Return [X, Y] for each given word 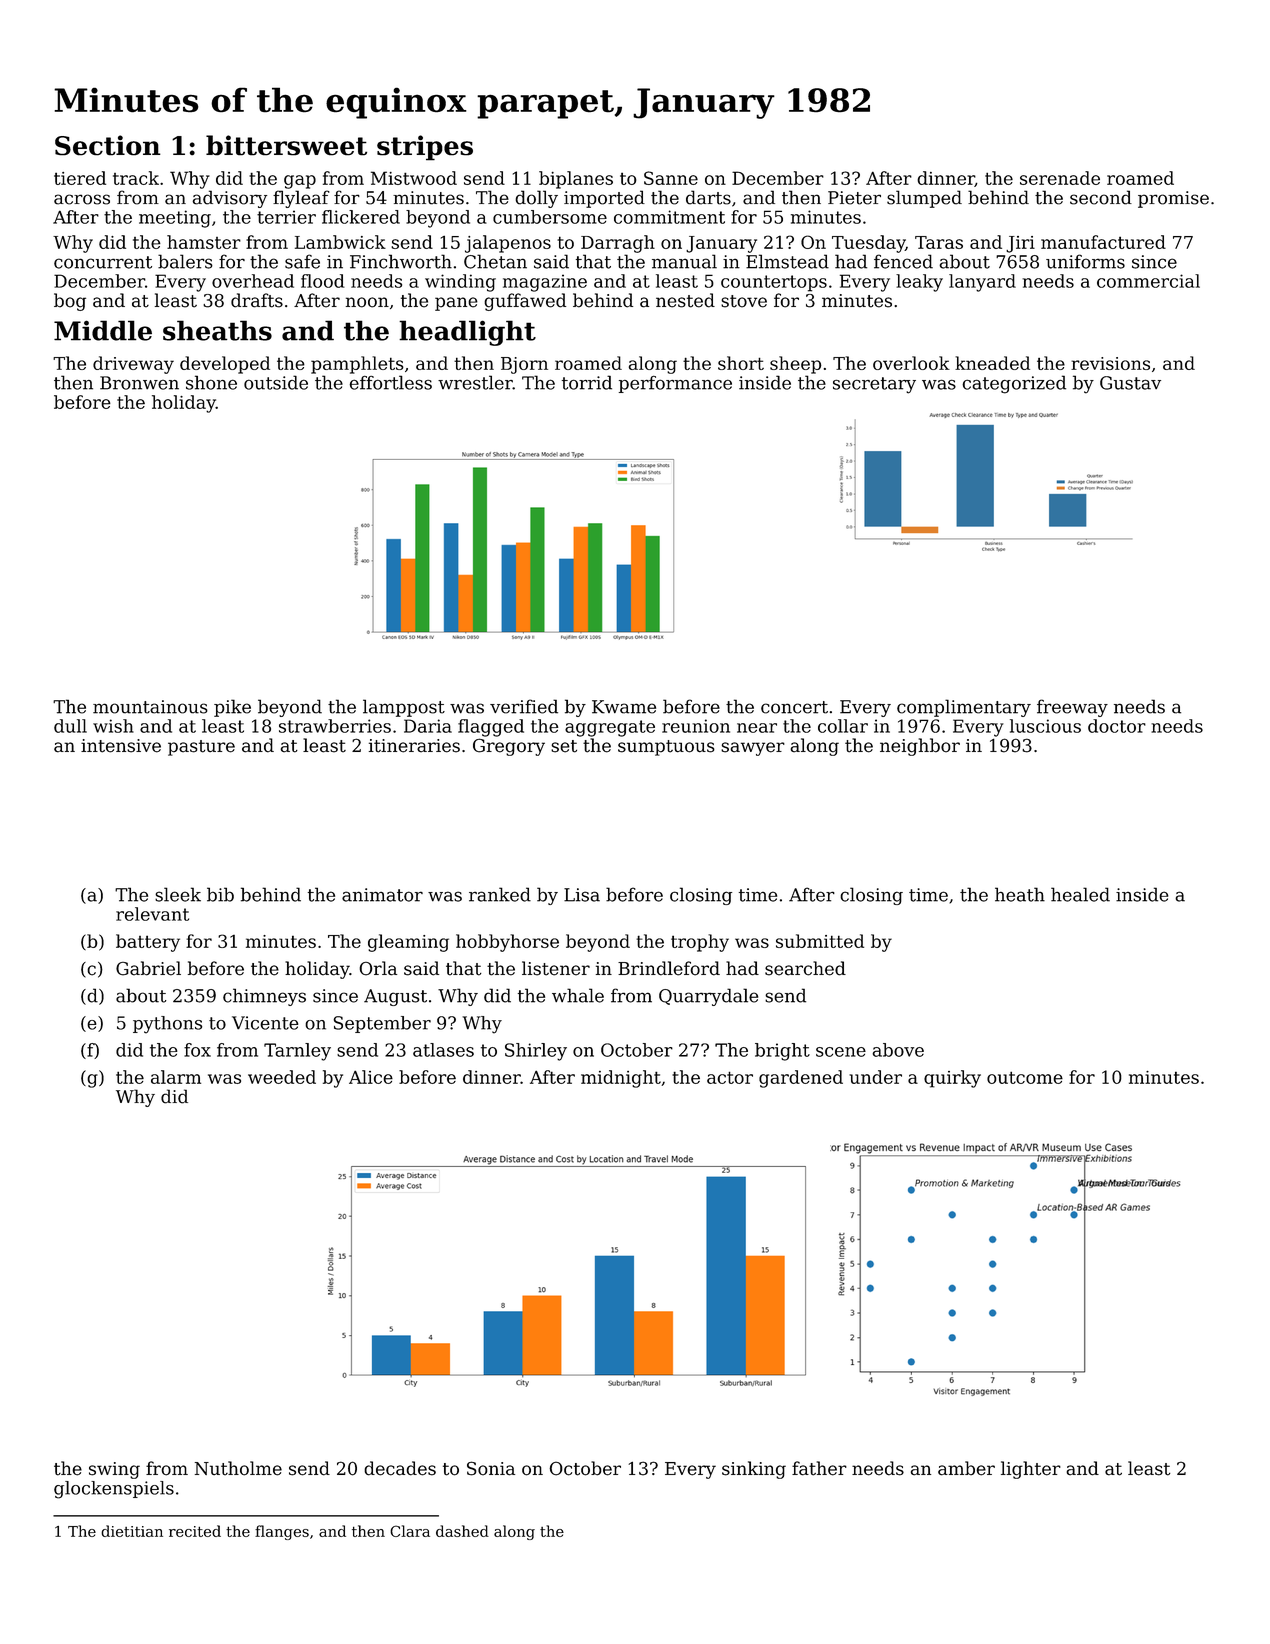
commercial [1148, 281]
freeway [1072, 708]
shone [211, 382]
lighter [1031, 1470]
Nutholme [238, 1468]
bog [70, 302]
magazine [545, 283]
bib [220, 894]
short [741, 363]
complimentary [964, 708]
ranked [500, 894]
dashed [462, 1531]
